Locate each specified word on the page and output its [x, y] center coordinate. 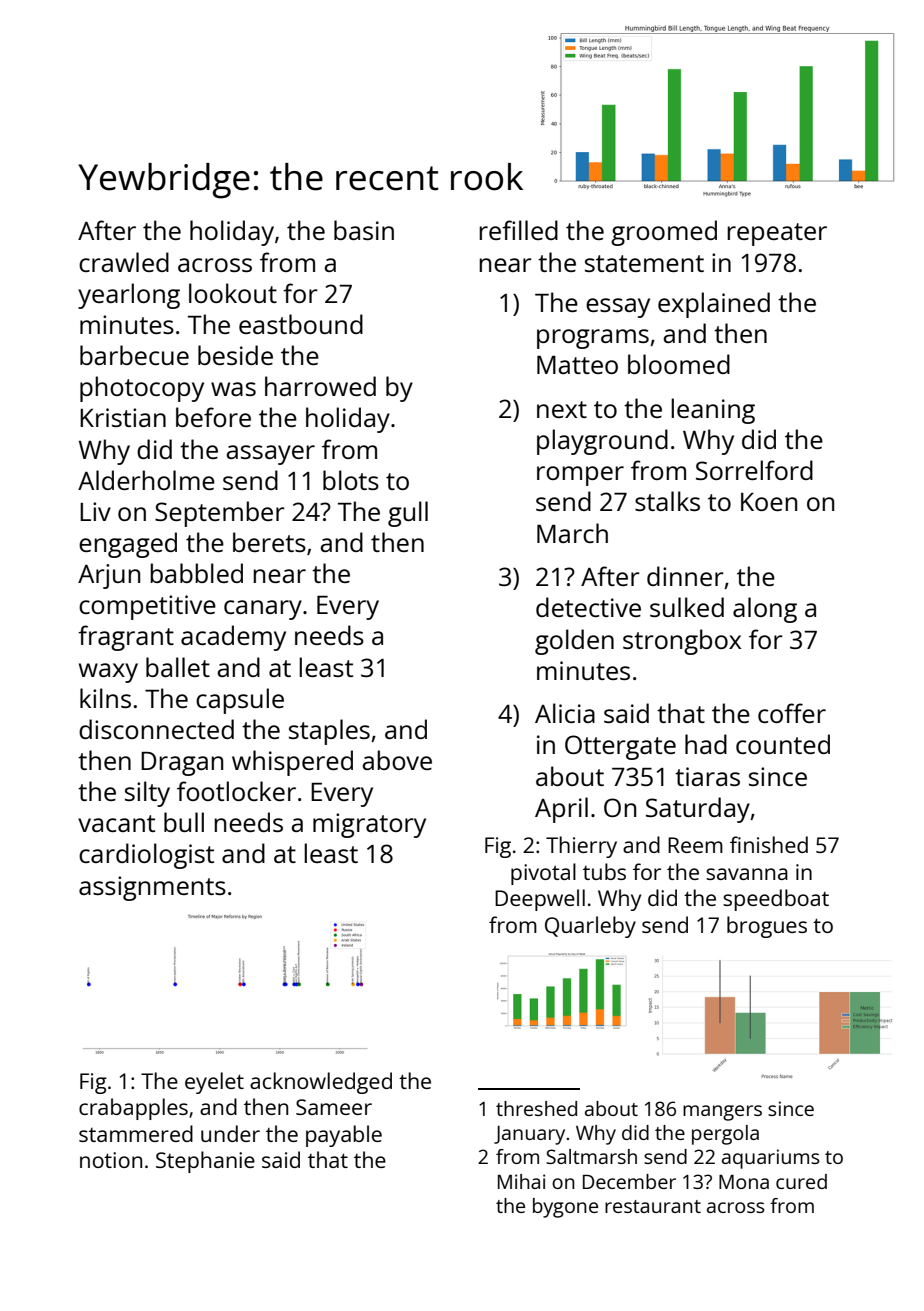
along [765, 610]
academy [233, 638]
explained [714, 305]
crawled [124, 262]
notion [111, 1160]
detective [588, 607]
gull [408, 514]
